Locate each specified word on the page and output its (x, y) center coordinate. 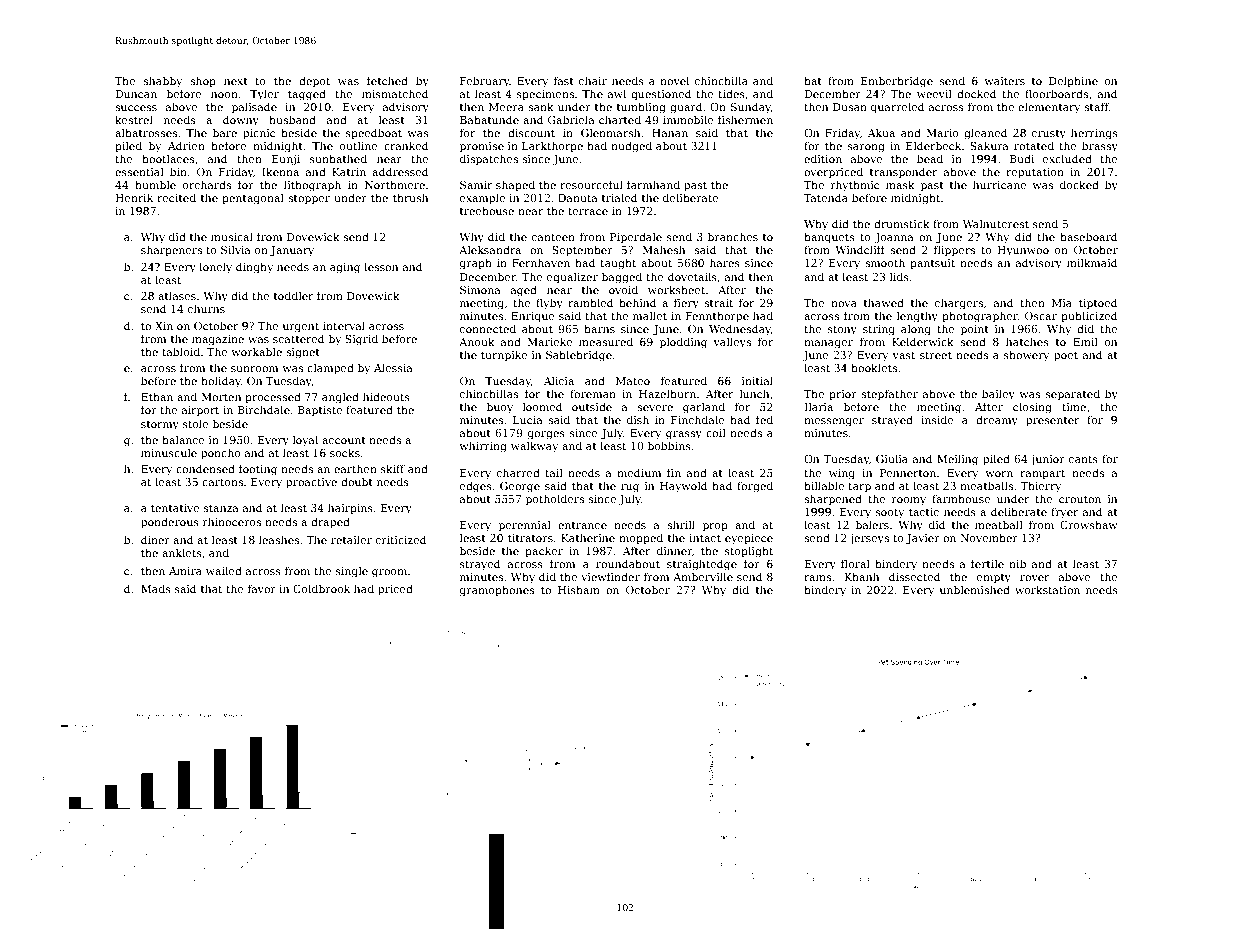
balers (872, 524)
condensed (205, 468)
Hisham (579, 589)
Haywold (683, 487)
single (352, 572)
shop (203, 82)
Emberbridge (897, 82)
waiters (1004, 81)
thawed (884, 302)
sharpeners (171, 251)
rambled (590, 302)
